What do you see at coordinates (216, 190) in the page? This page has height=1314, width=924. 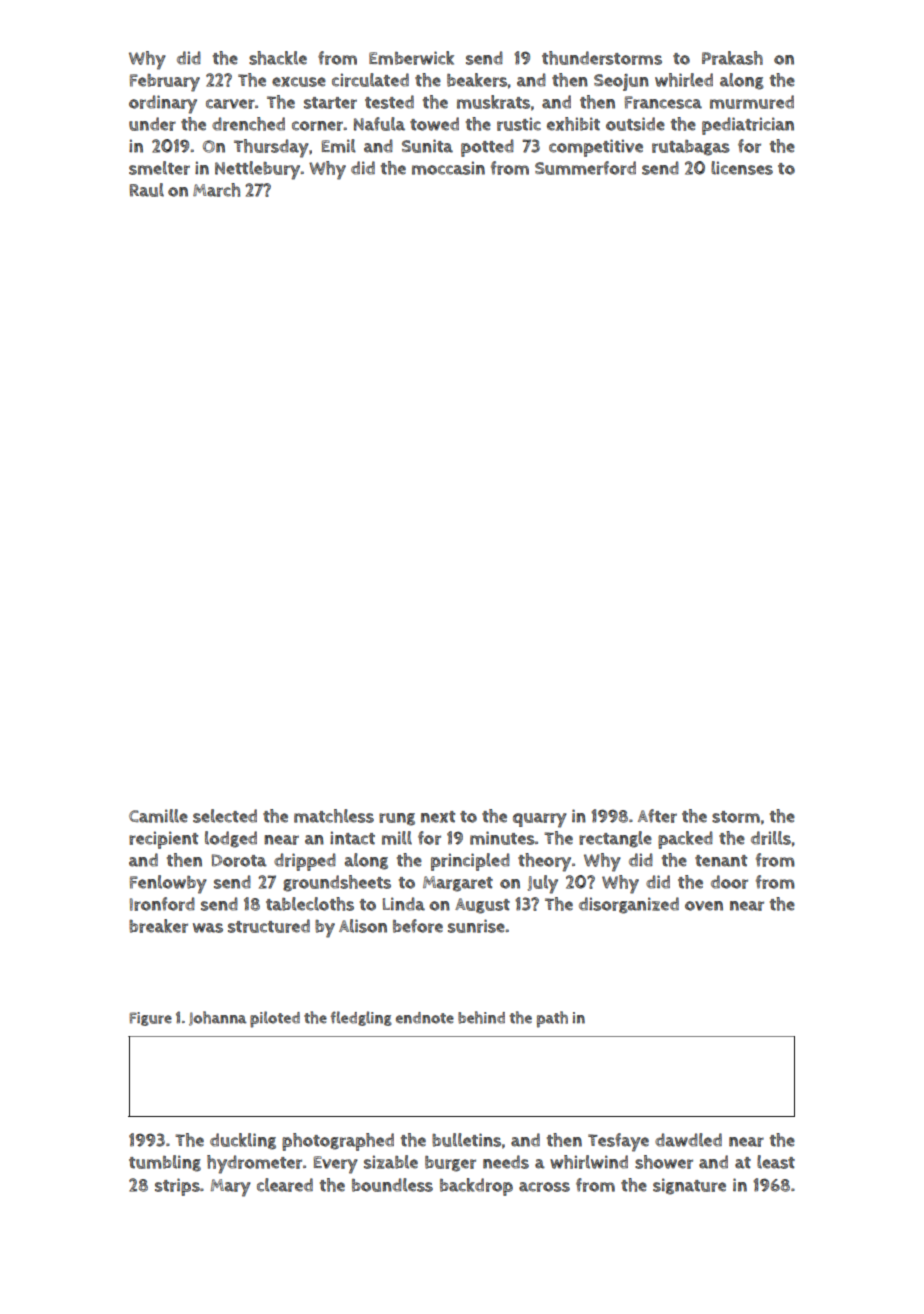 I see `March` at bounding box center [216, 190].
